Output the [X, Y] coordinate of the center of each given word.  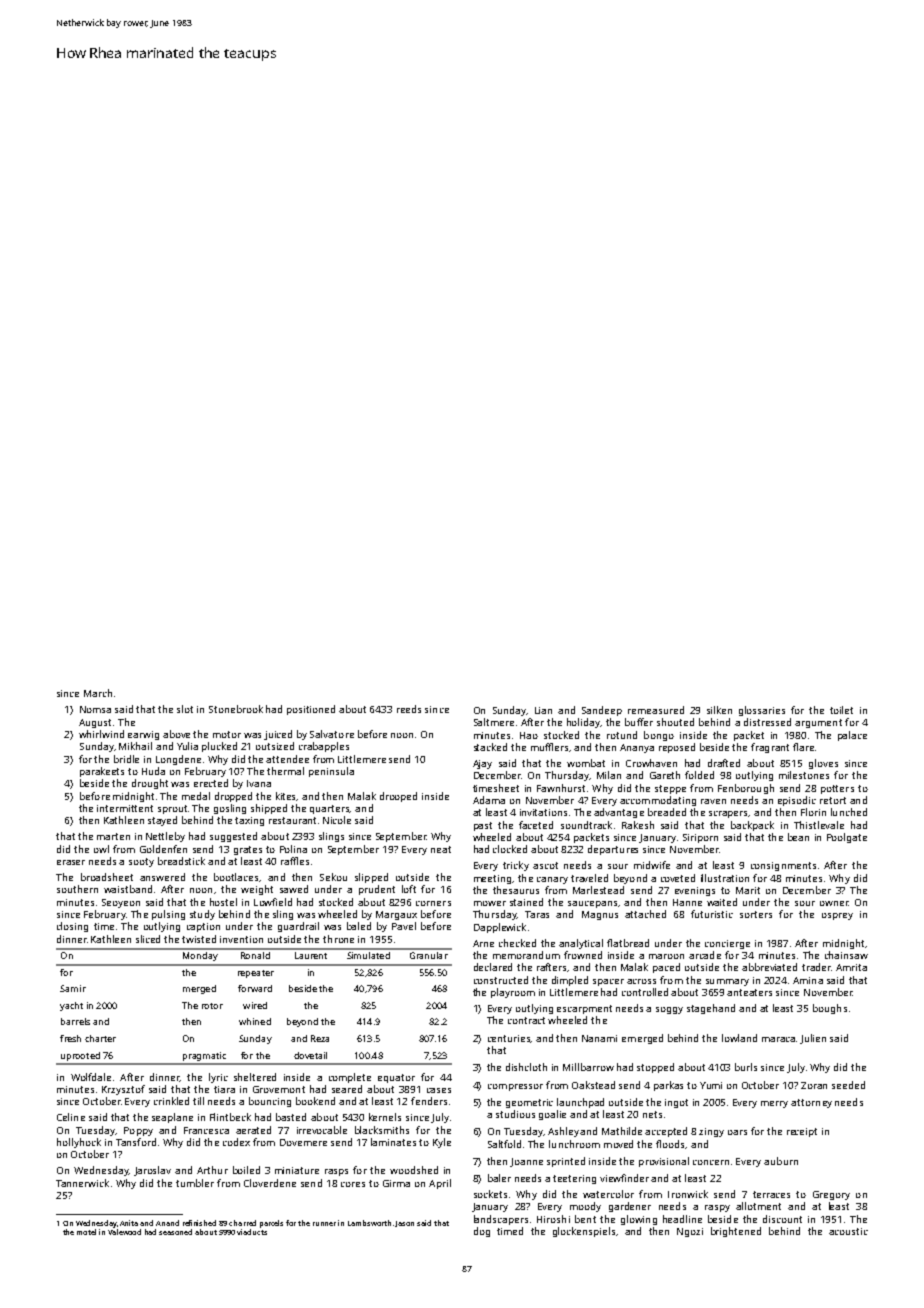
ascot [545, 865]
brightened [736, 1232]
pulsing [168, 915]
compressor [515, 1087]
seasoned [175, 1232]
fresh [70, 1038]
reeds [409, 709]
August [95, 723]
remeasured [656, 710]
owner [834, 903]
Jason [404, 1224]
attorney [811, 1103]
